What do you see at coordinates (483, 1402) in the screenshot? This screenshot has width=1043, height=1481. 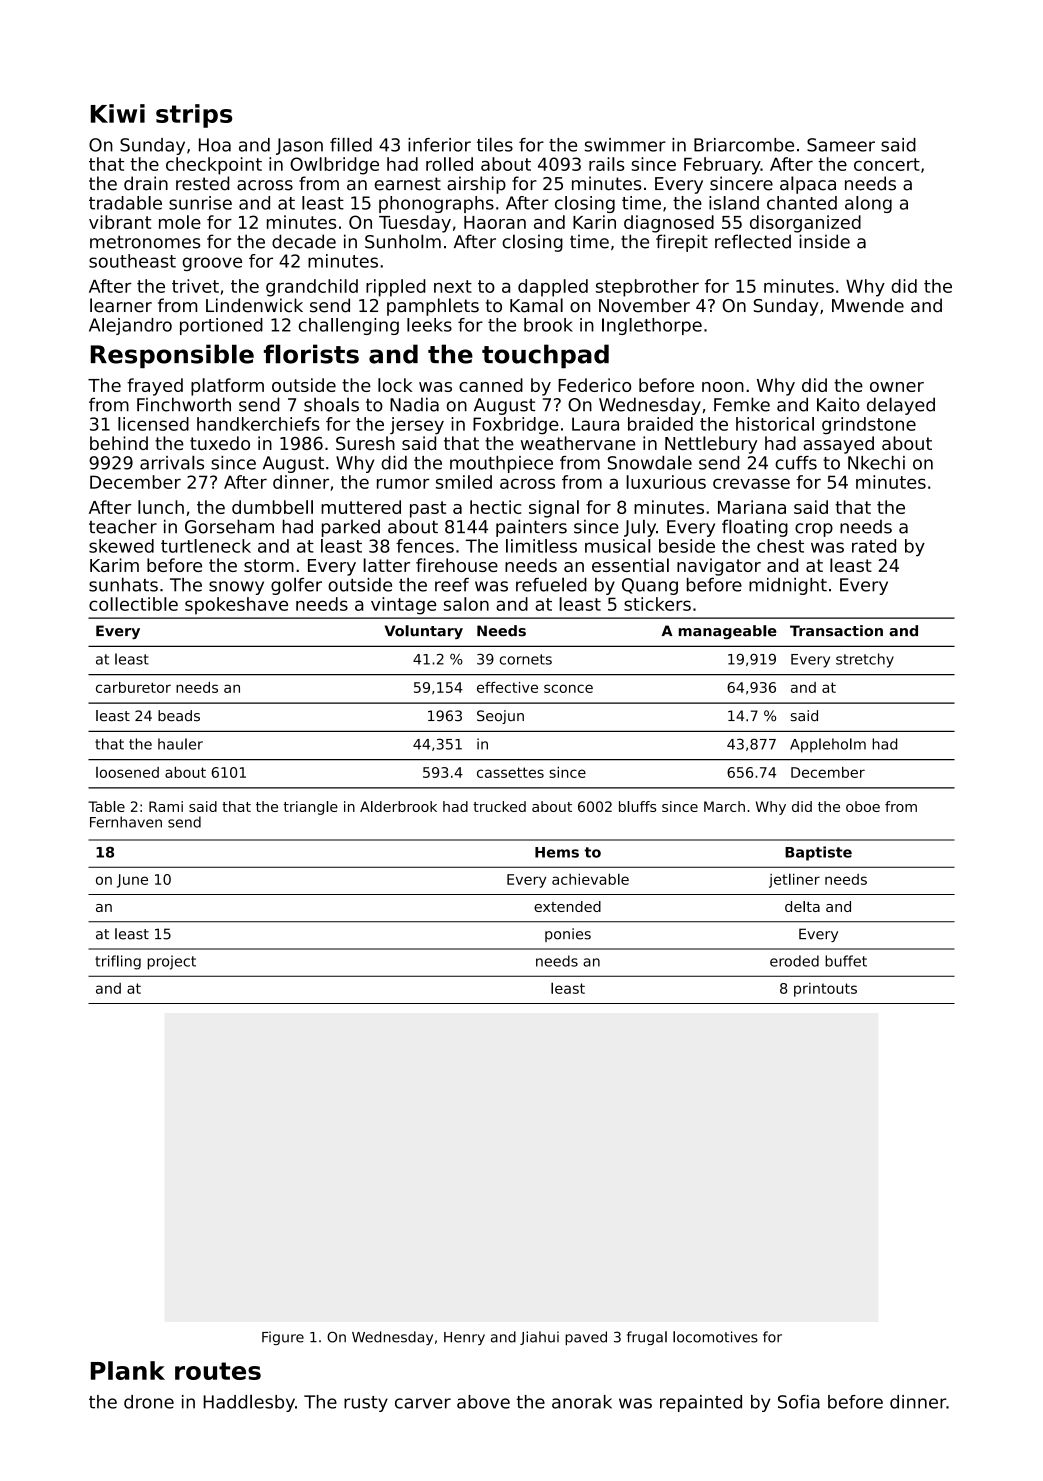 I see `above` at bounding box center [483, 1402].
